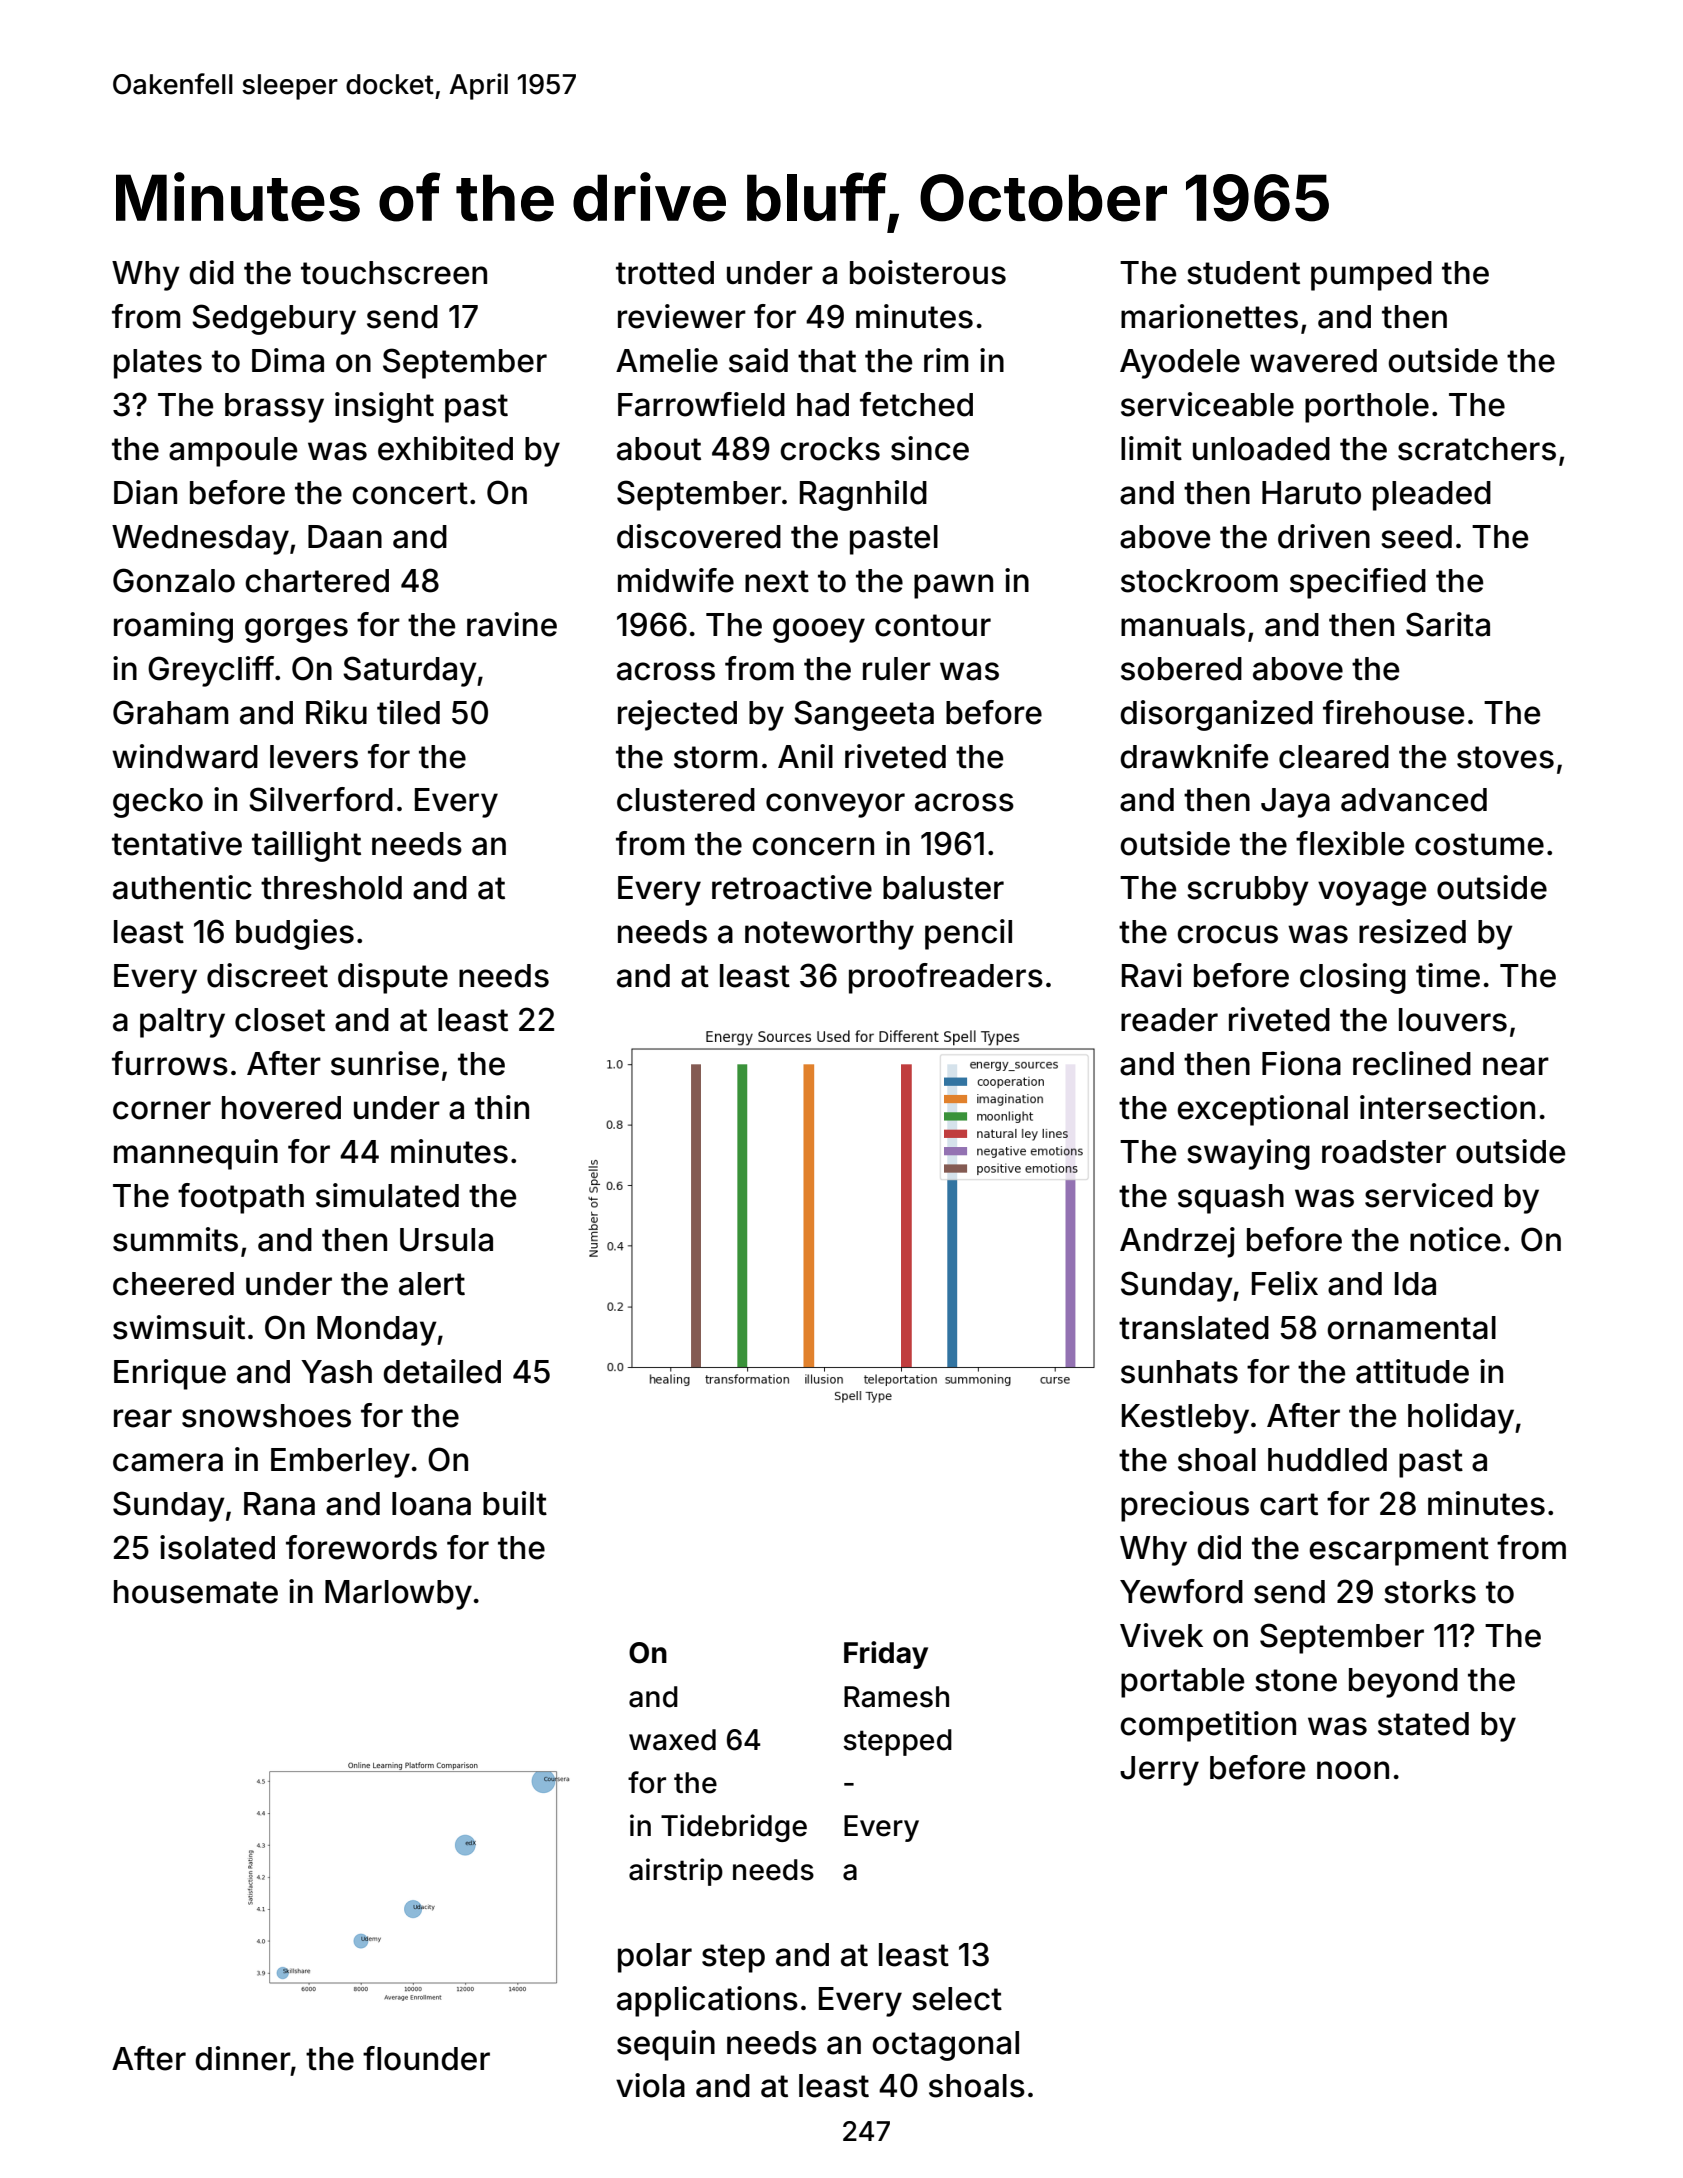 The image size is (1683, 2178). I want to click on dinner, so click(243, 2058).
